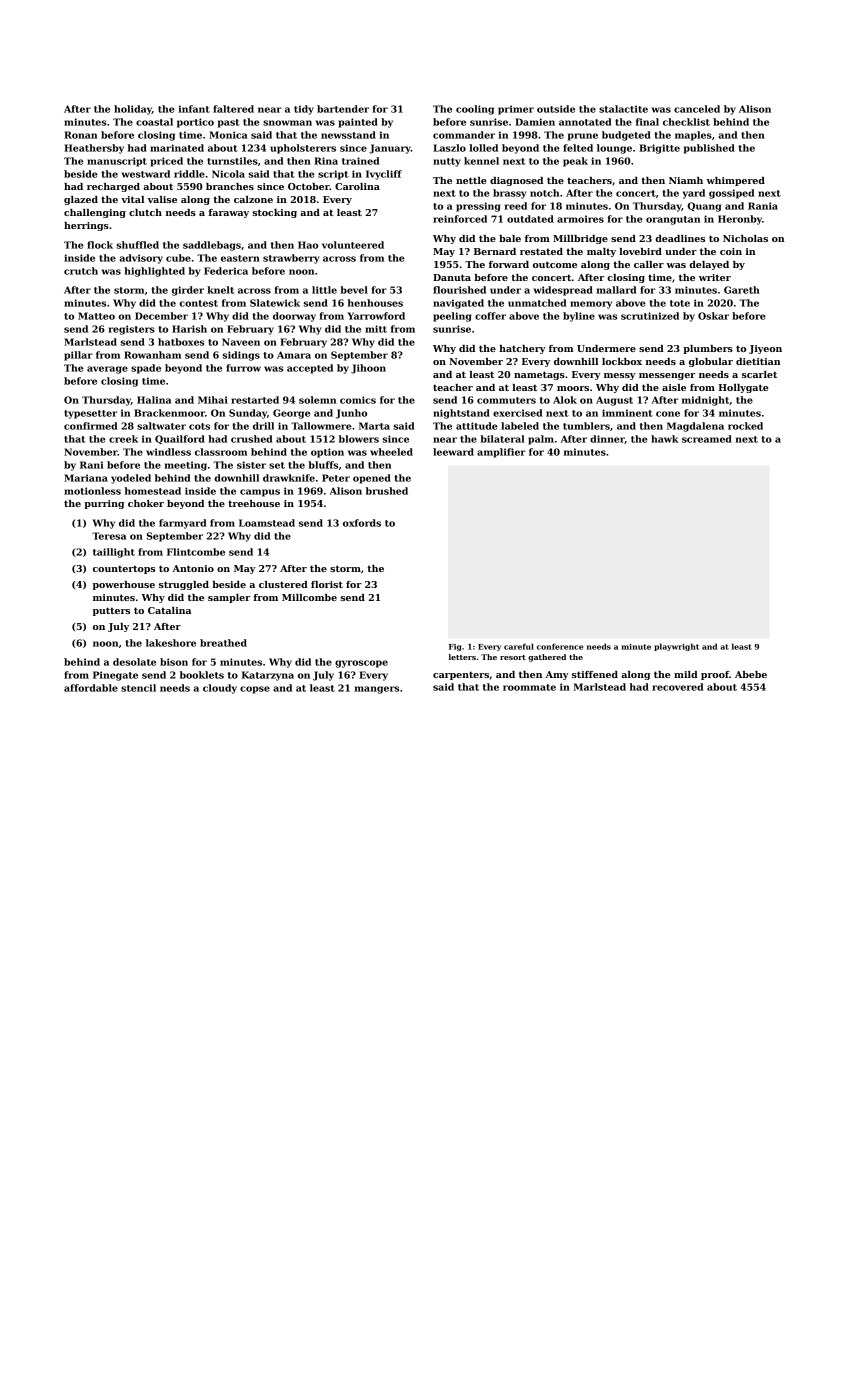 This screenshot has height=1400, width=849. What do you see at coordinates (184, 585) in the screenshot?
I see `struggled` at bounding box center [184, 585].
